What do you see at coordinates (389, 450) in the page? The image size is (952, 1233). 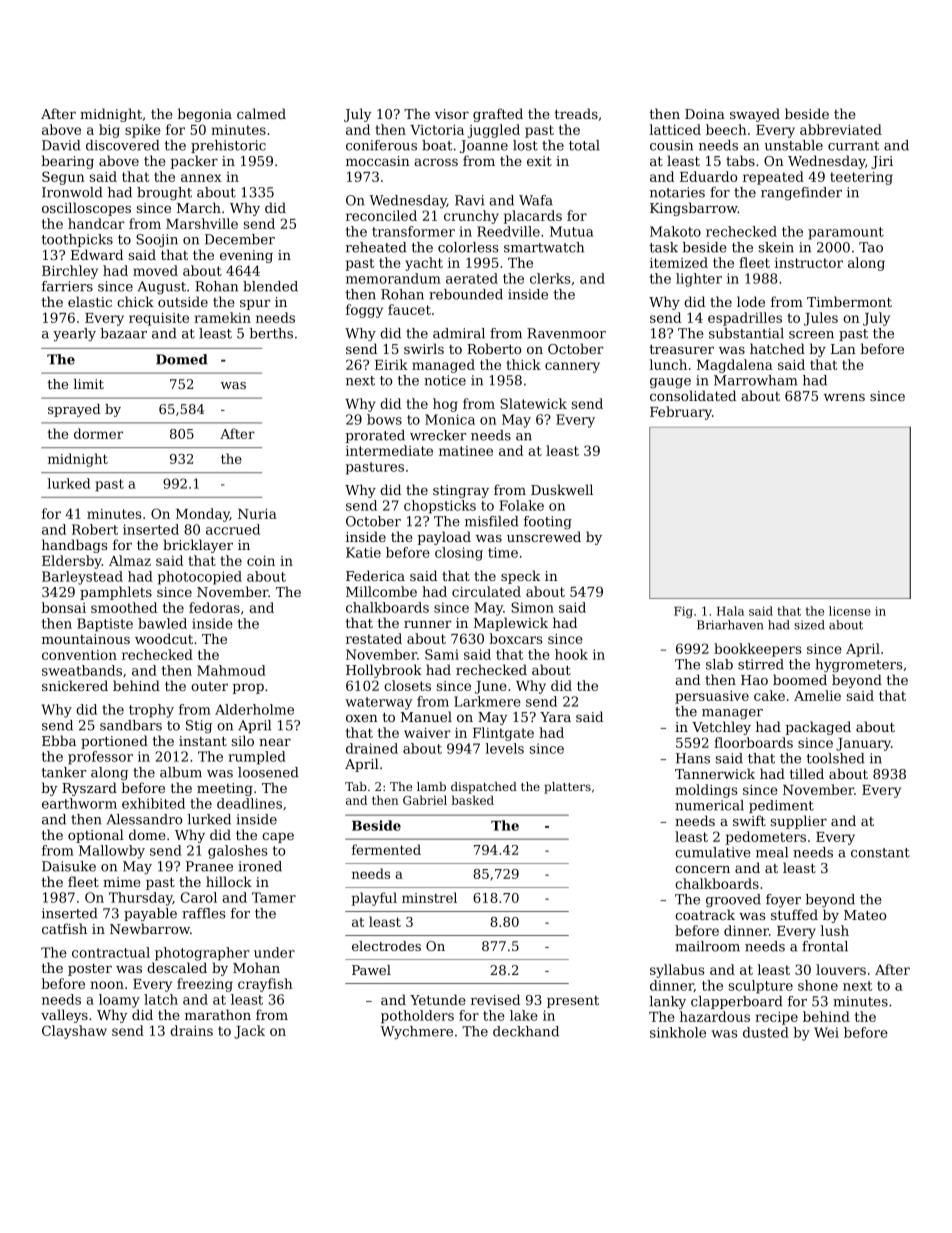 I see `intermediate` at bounding box center [389, 450].
